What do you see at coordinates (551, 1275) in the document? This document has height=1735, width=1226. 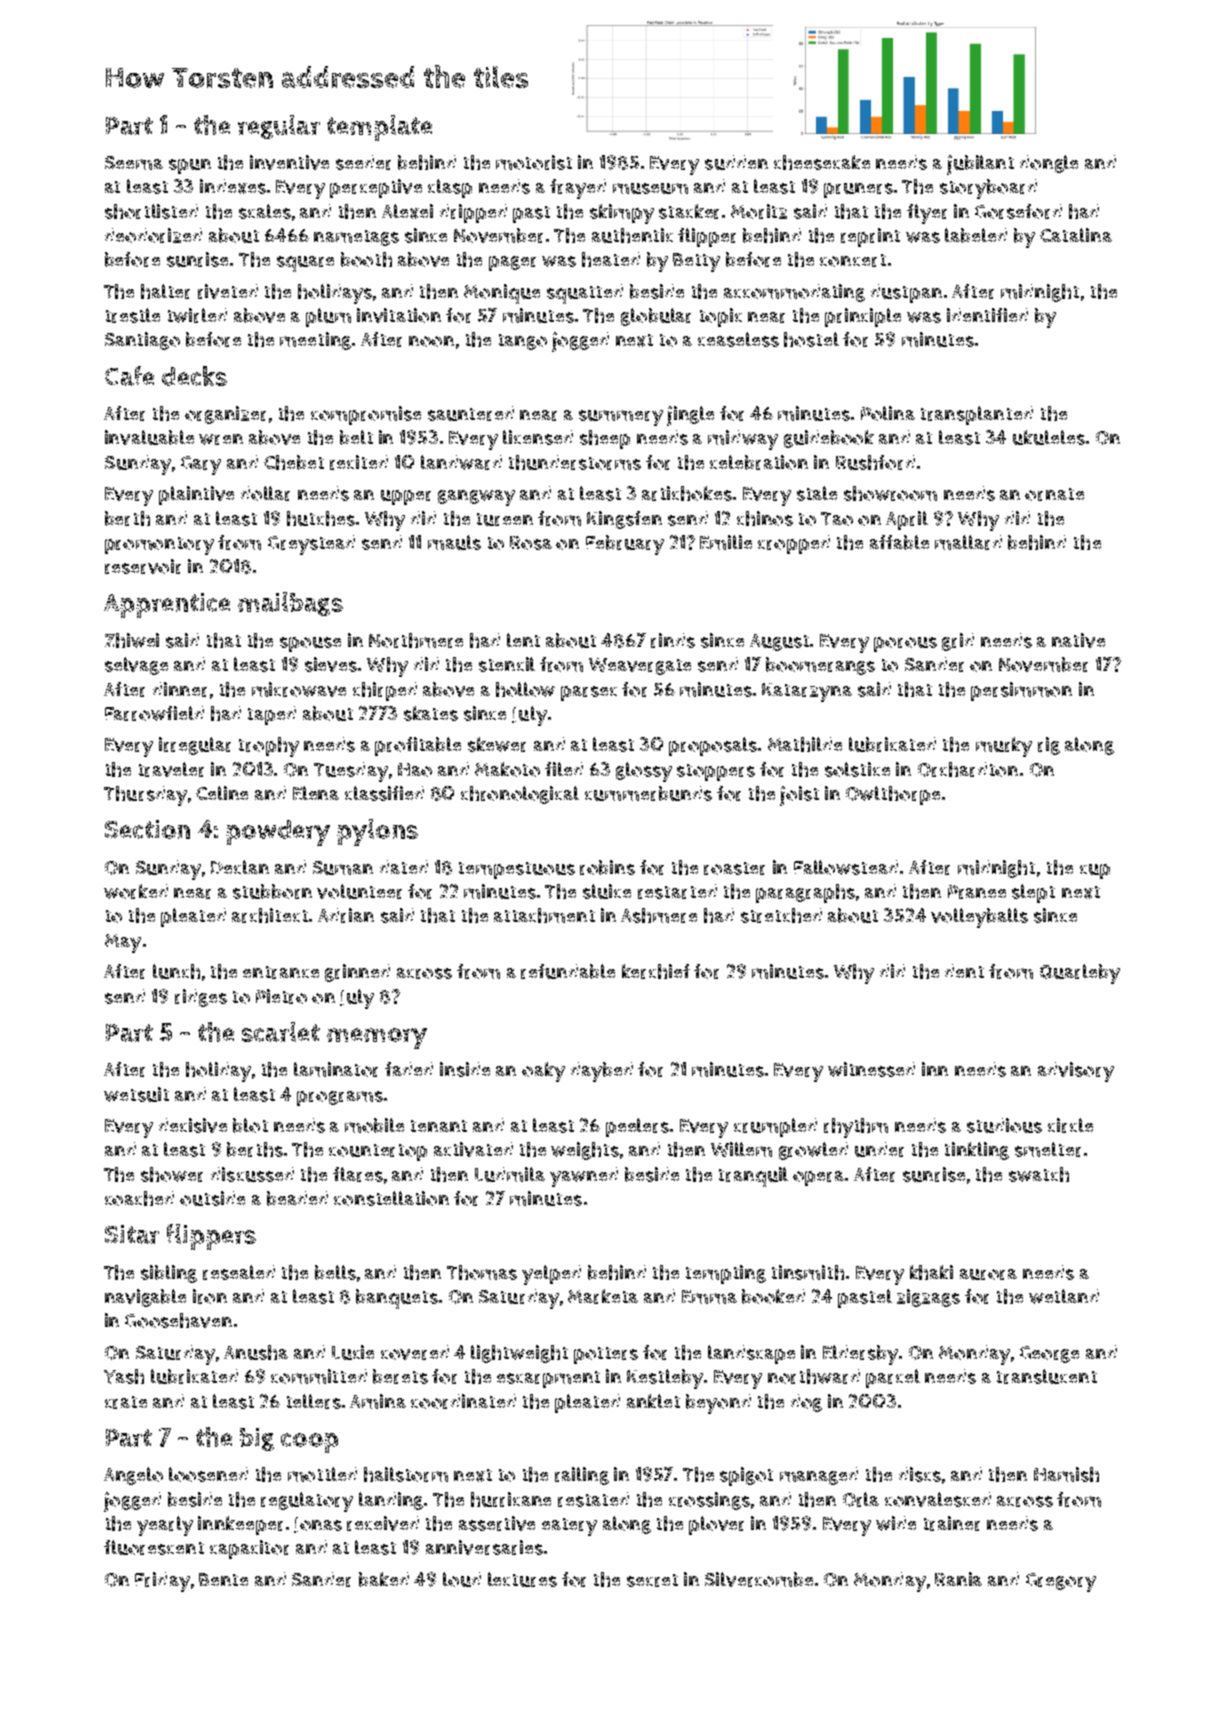 I see `yelped` at bounding box center [551, 1275].
